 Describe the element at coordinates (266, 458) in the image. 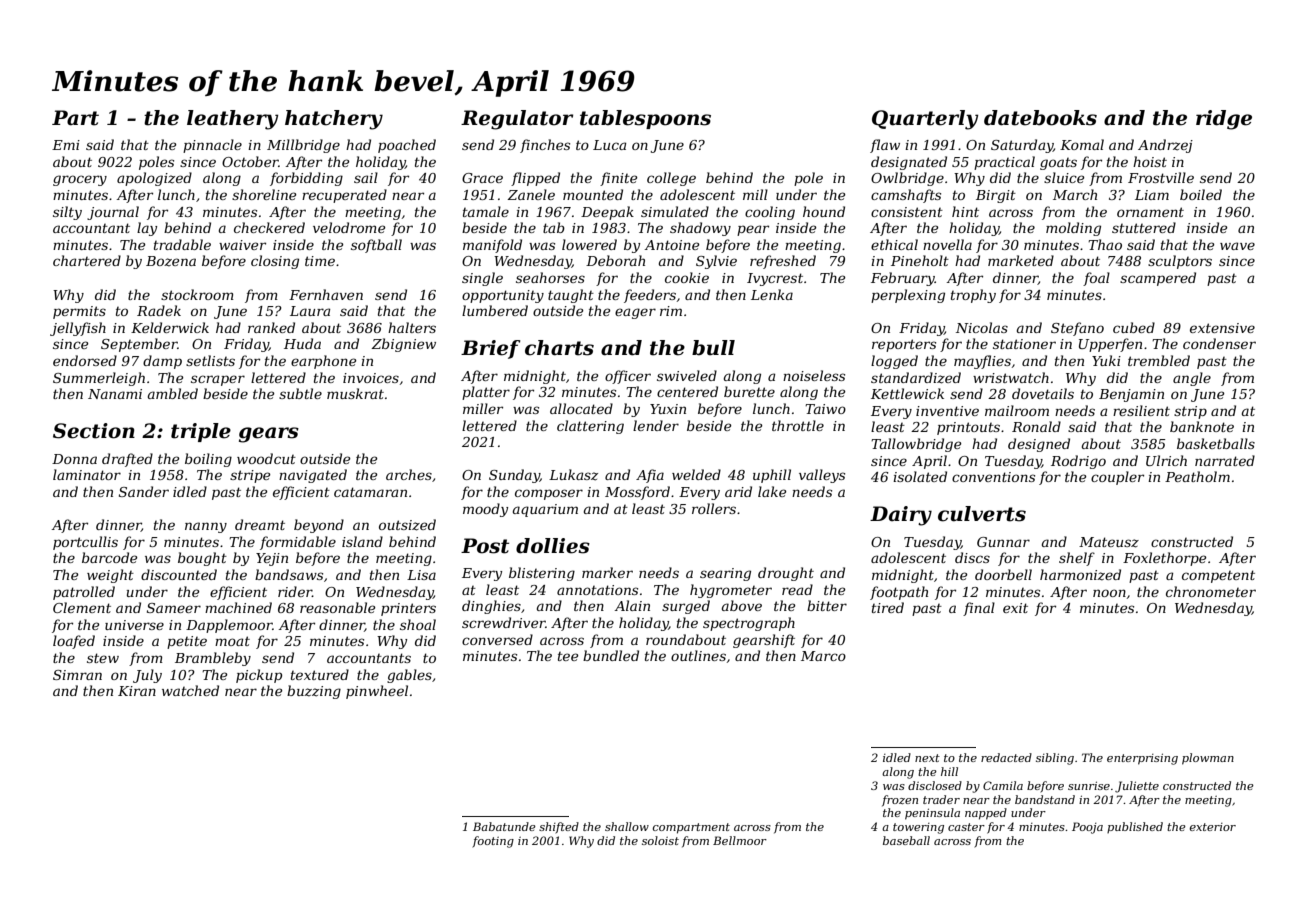

I see `woodcut` at that location.
